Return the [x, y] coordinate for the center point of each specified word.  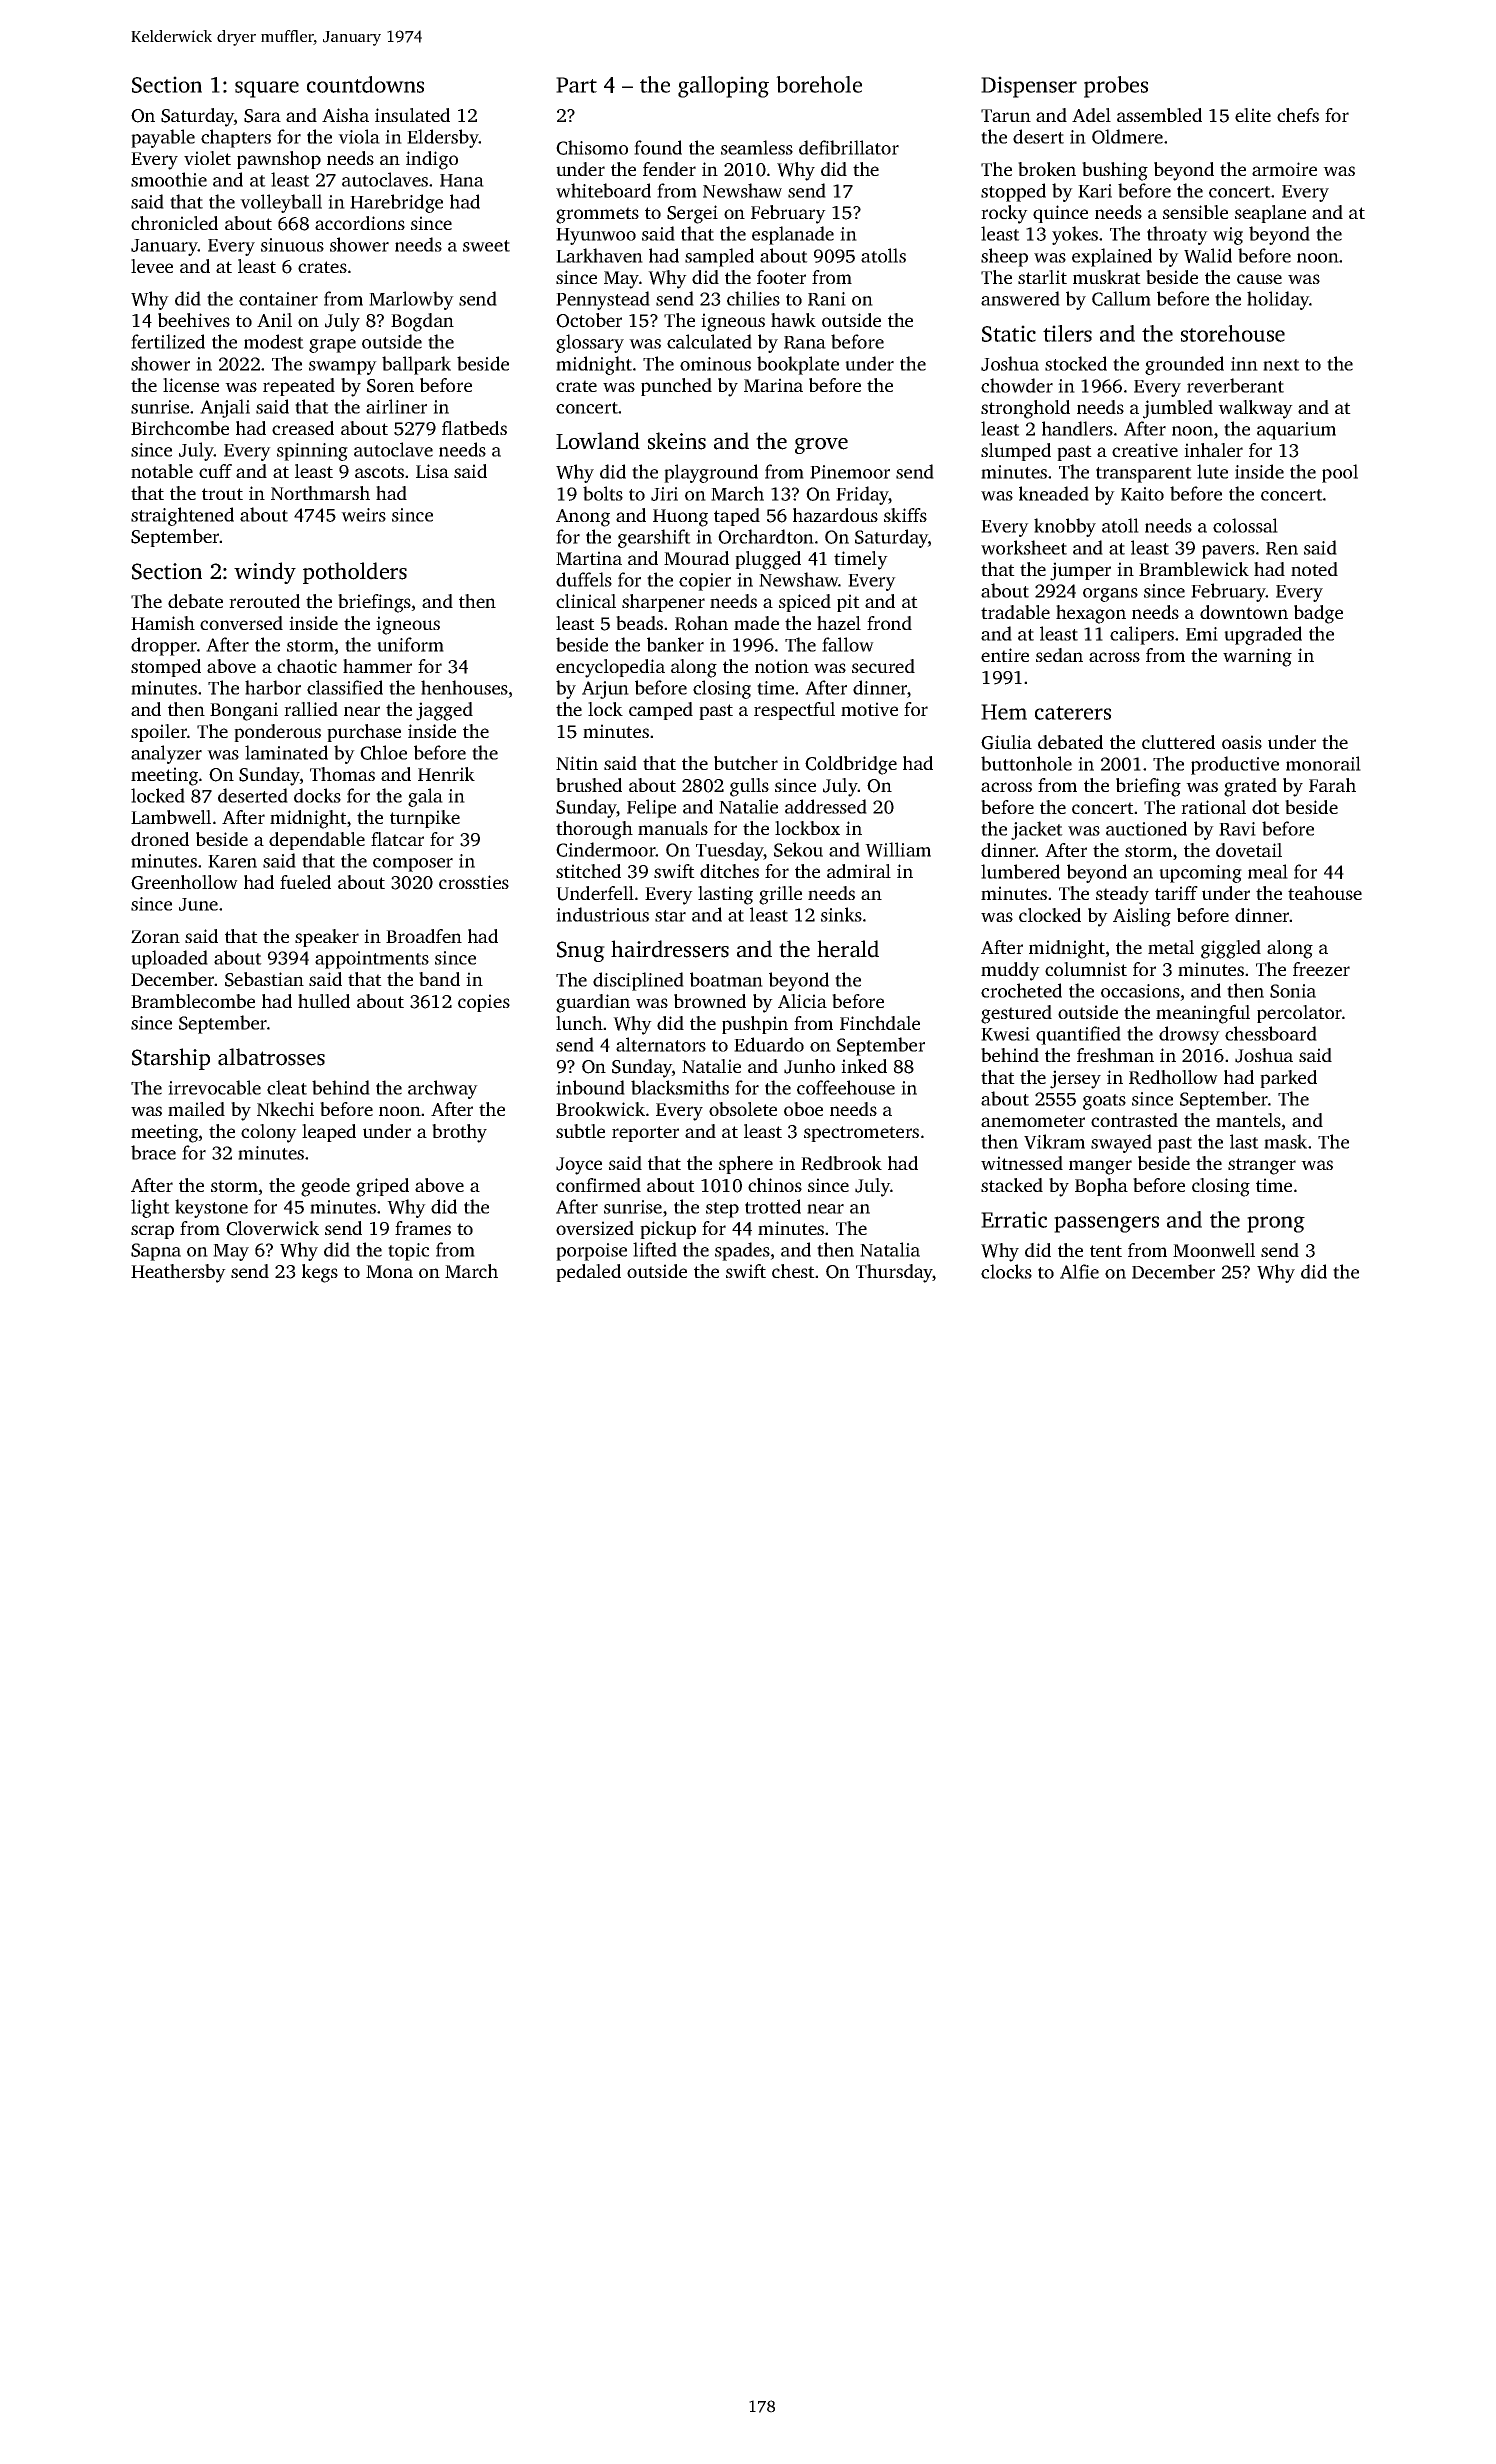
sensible [1195, 212]
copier [705, 582]
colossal [1245, 525]
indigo [432, 160]
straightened [182, 516]
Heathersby [178, 1273]
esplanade [793, 235]
